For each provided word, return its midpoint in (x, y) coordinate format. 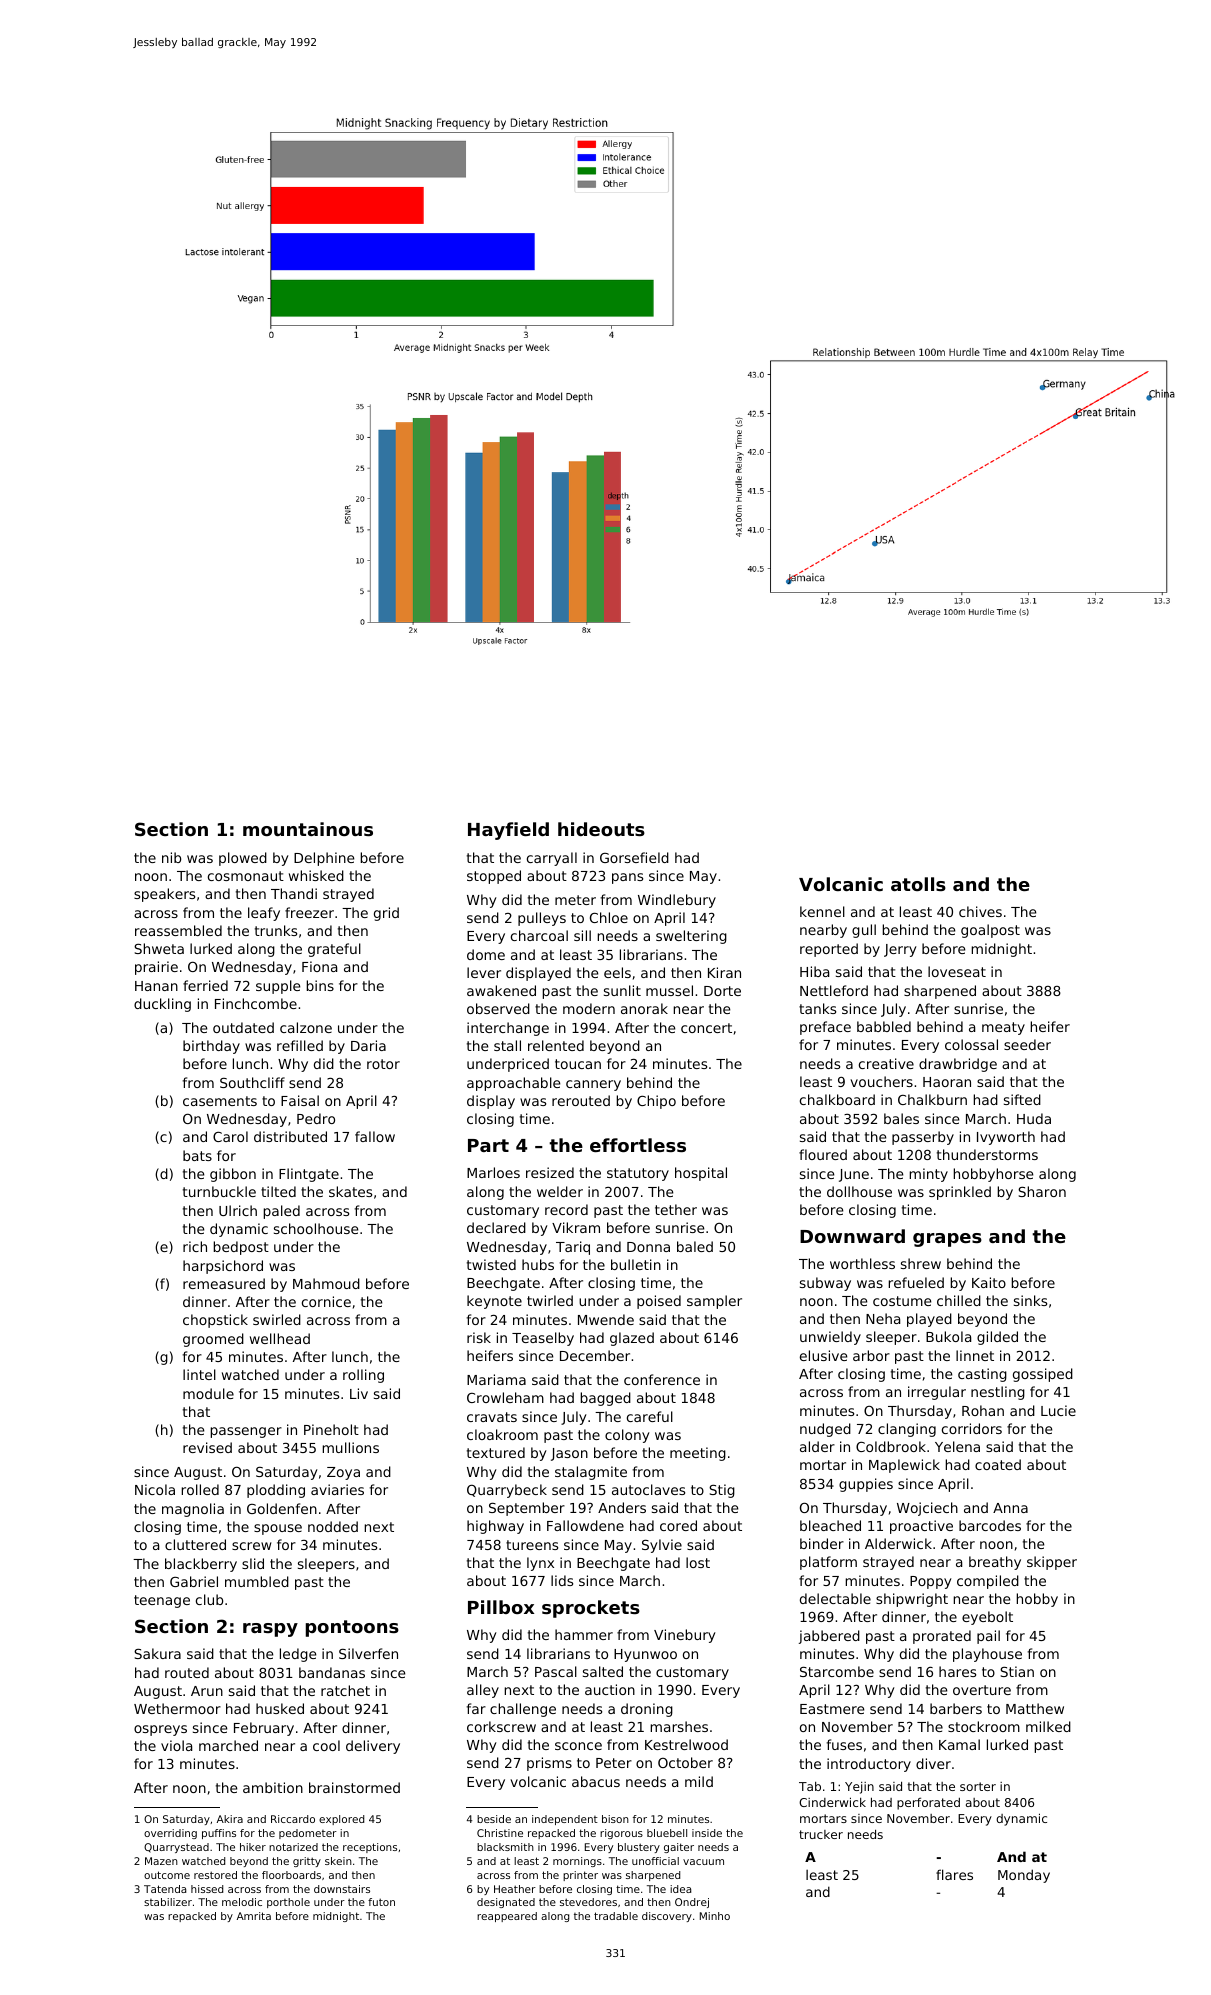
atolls (918, 884)
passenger (246, 1432)
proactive (921, 1527)
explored (341, 1820)
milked (1048, 1726)
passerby (923, 1138)
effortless (638, 1145)
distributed (290, 1136)
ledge (298, 1655)
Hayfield (508, 831)
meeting (698, 1454)
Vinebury (684, 1636)
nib (171, 857)
